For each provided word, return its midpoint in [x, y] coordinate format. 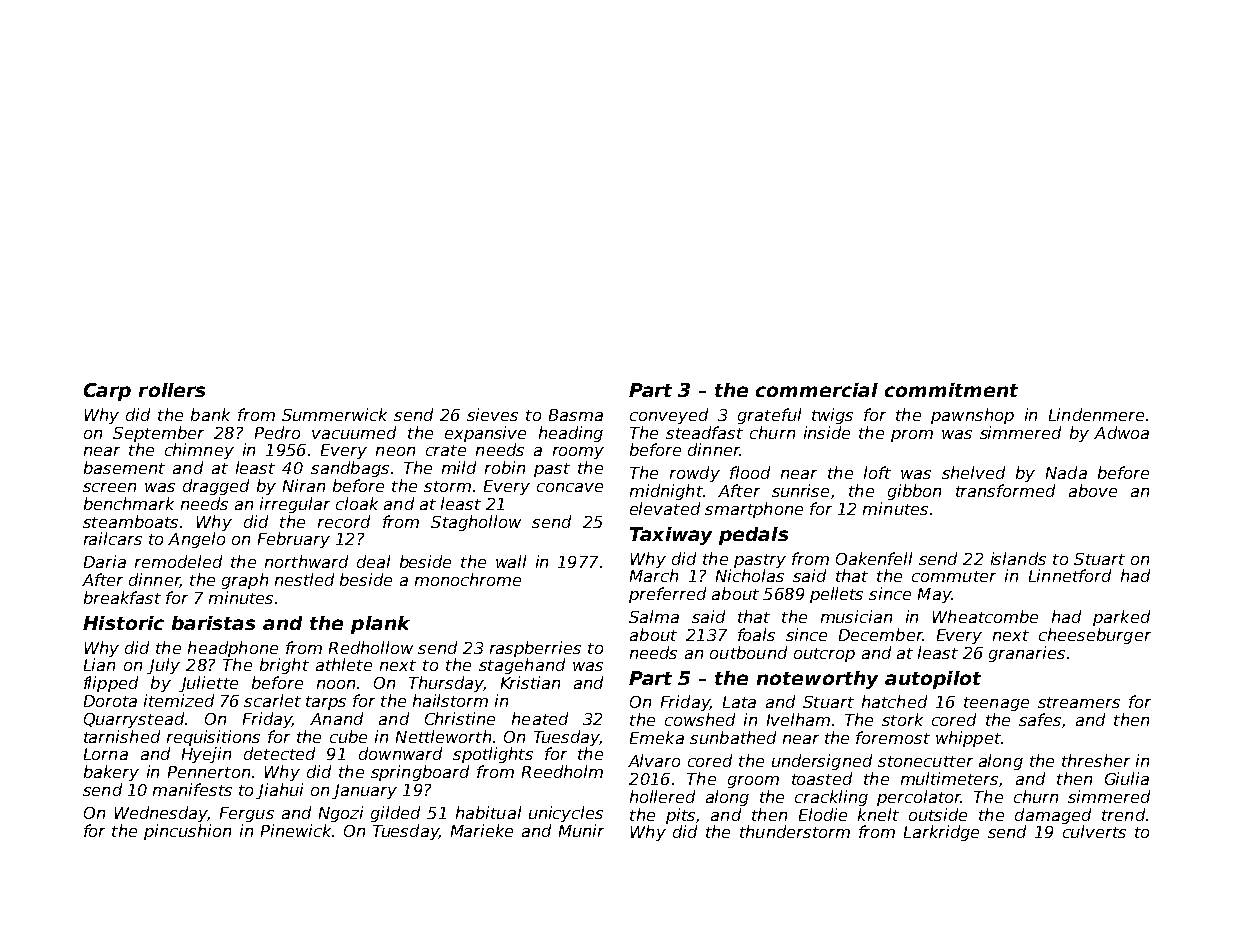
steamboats [130, 521]
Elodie [823, 814]
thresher [1096, 760]
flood [750, 472]
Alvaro [654, 760]
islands [1018, 558]
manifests [192, 789]
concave [570, 487]
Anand [336, 718]
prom [912, 436]
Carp [107, 392]
